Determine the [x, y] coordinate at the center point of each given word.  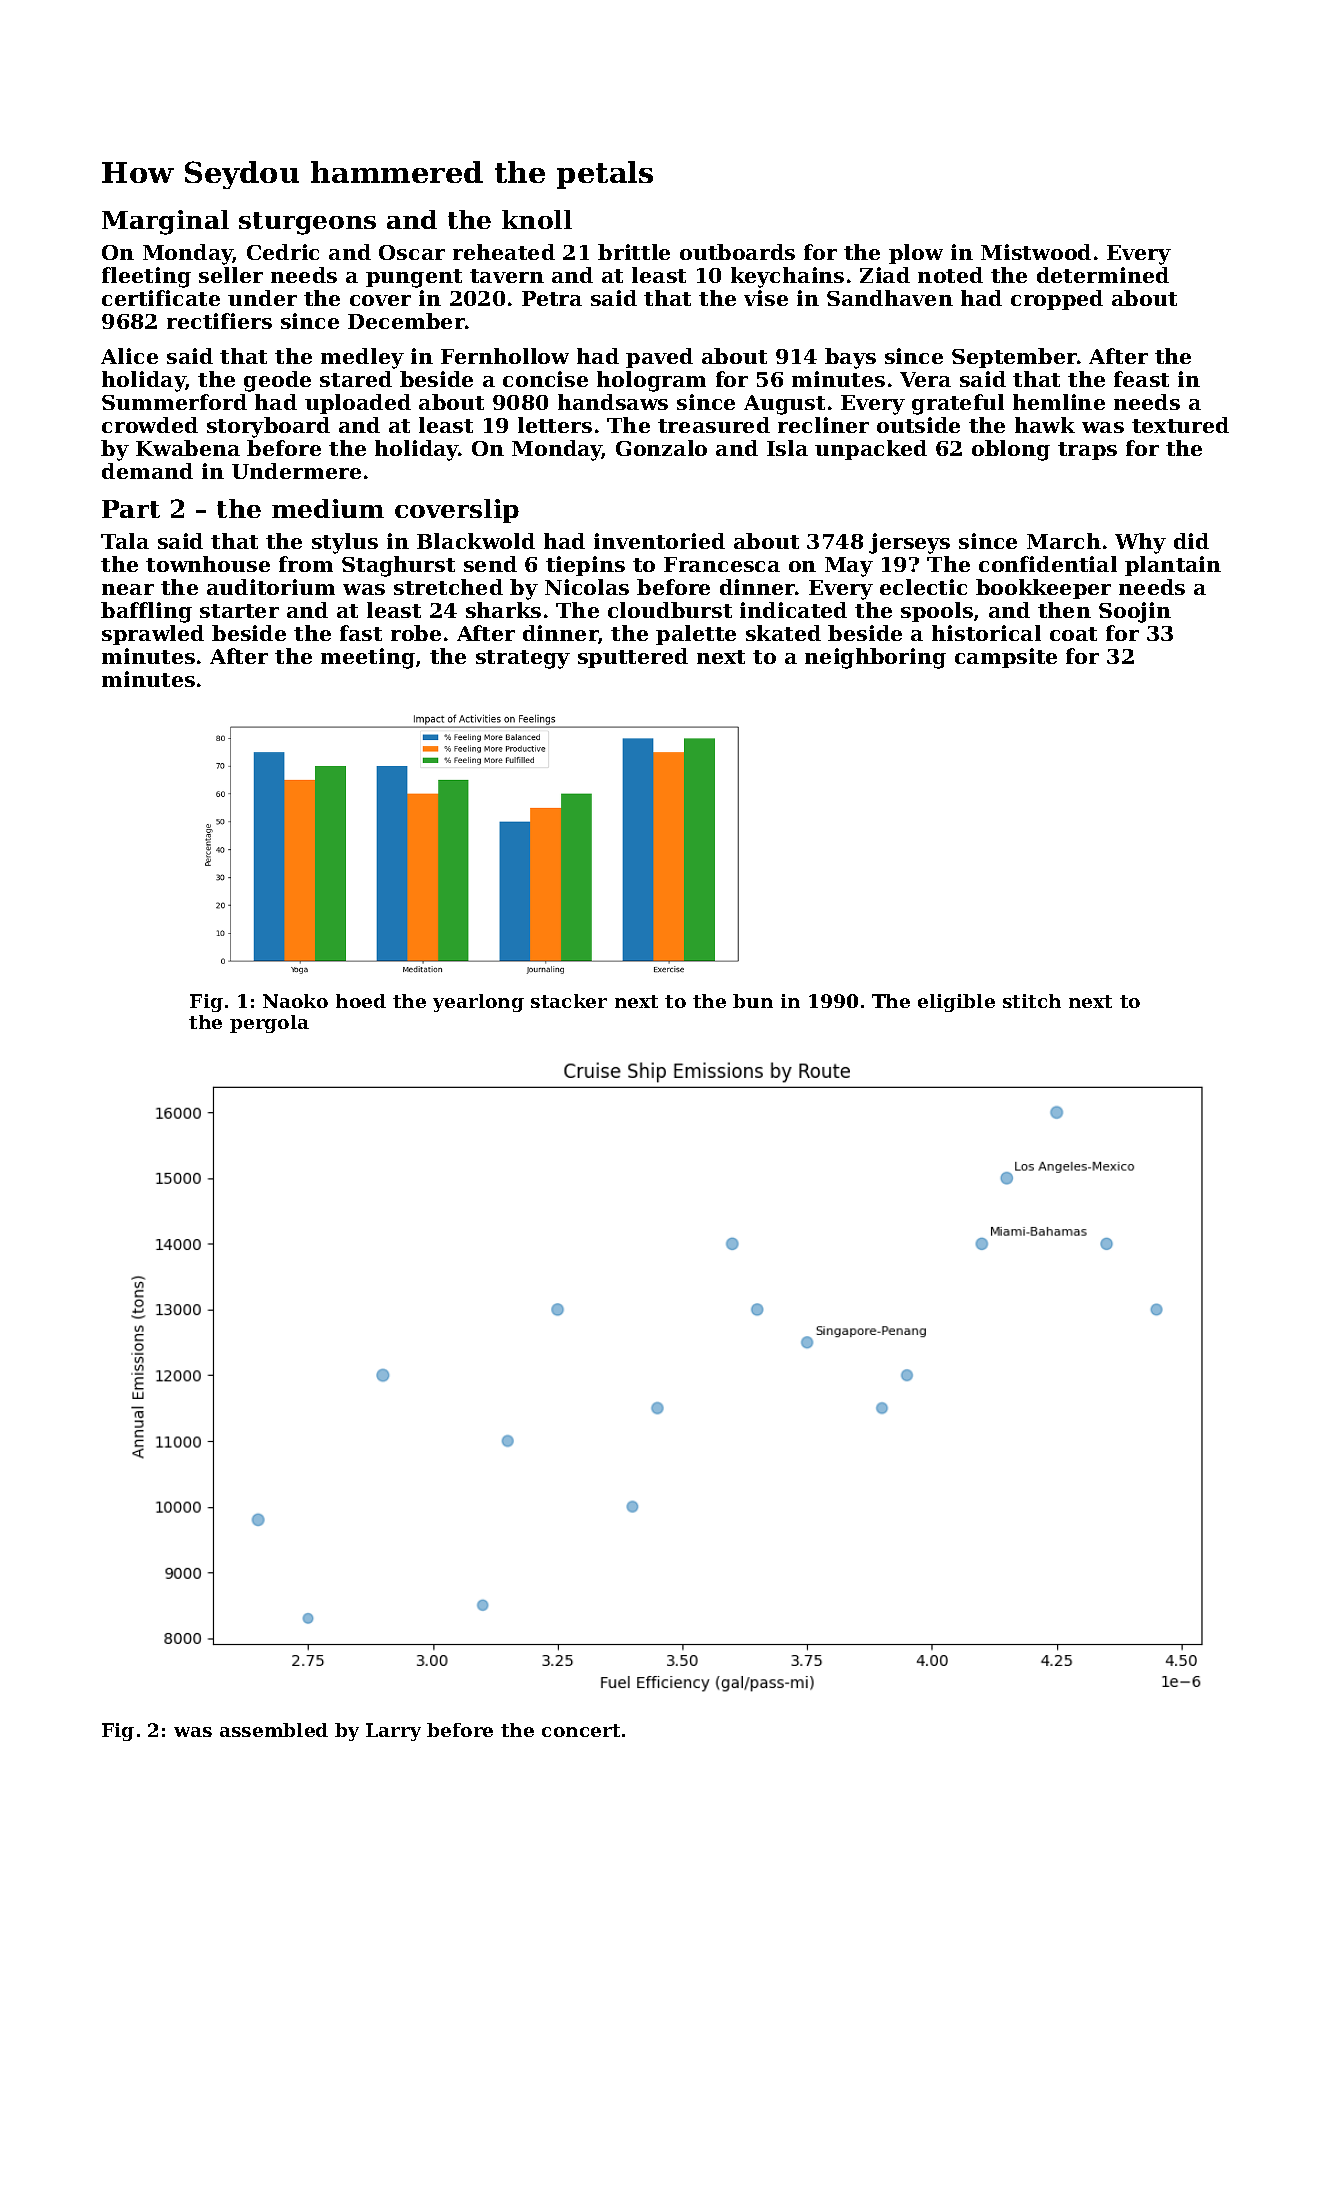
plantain [1173, 566]
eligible [956, 1003]
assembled [274, 1730]
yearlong [478, 1003]
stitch [1032, 1001]
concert [581, 1730]
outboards [737, 252]
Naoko [295, 1001]
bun [753, 1001]
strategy [523, 659]
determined [1103, 275]
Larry [393, 1732]
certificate [161, 298]
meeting [368, 658]
